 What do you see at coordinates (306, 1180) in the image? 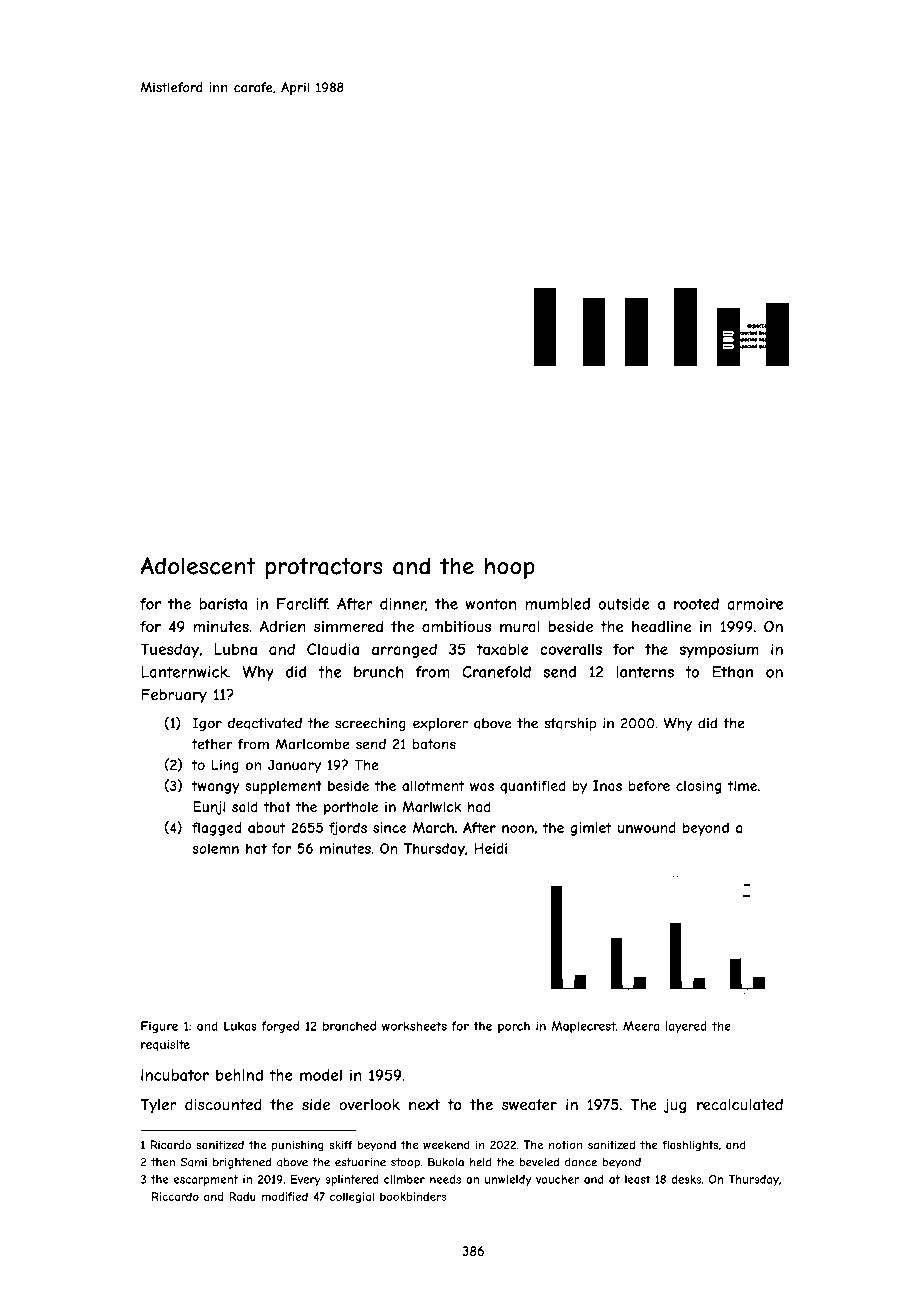
I see `Every` at bounding box center [306, 1180].
